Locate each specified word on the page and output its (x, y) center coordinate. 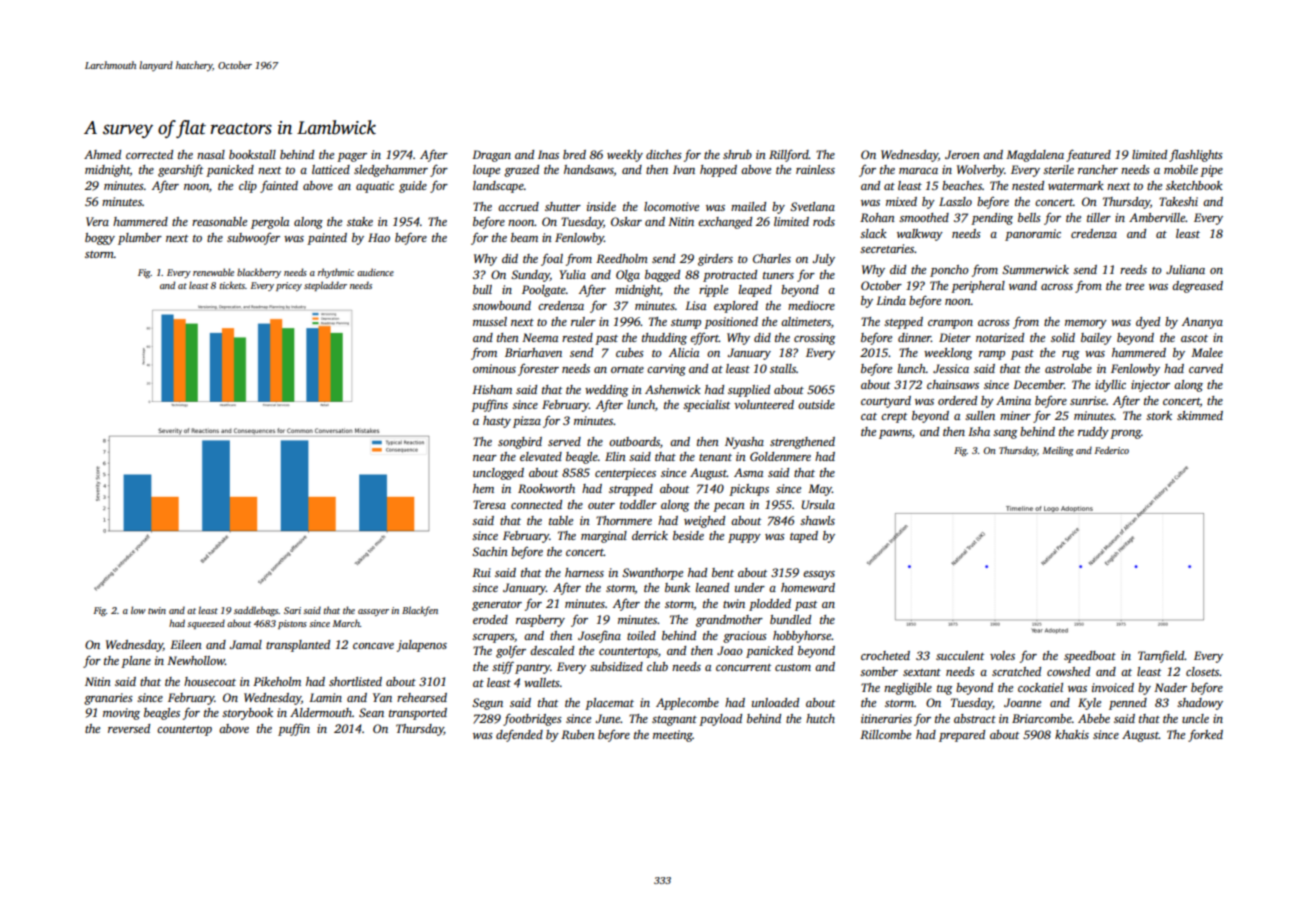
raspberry (540, 621)
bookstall (252, 154)
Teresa (489, 504)
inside (601, 206)
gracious (745, 637)
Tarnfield (1161, 657)
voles (1002, 655)
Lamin (325, 697)
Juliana (1185, 269)
